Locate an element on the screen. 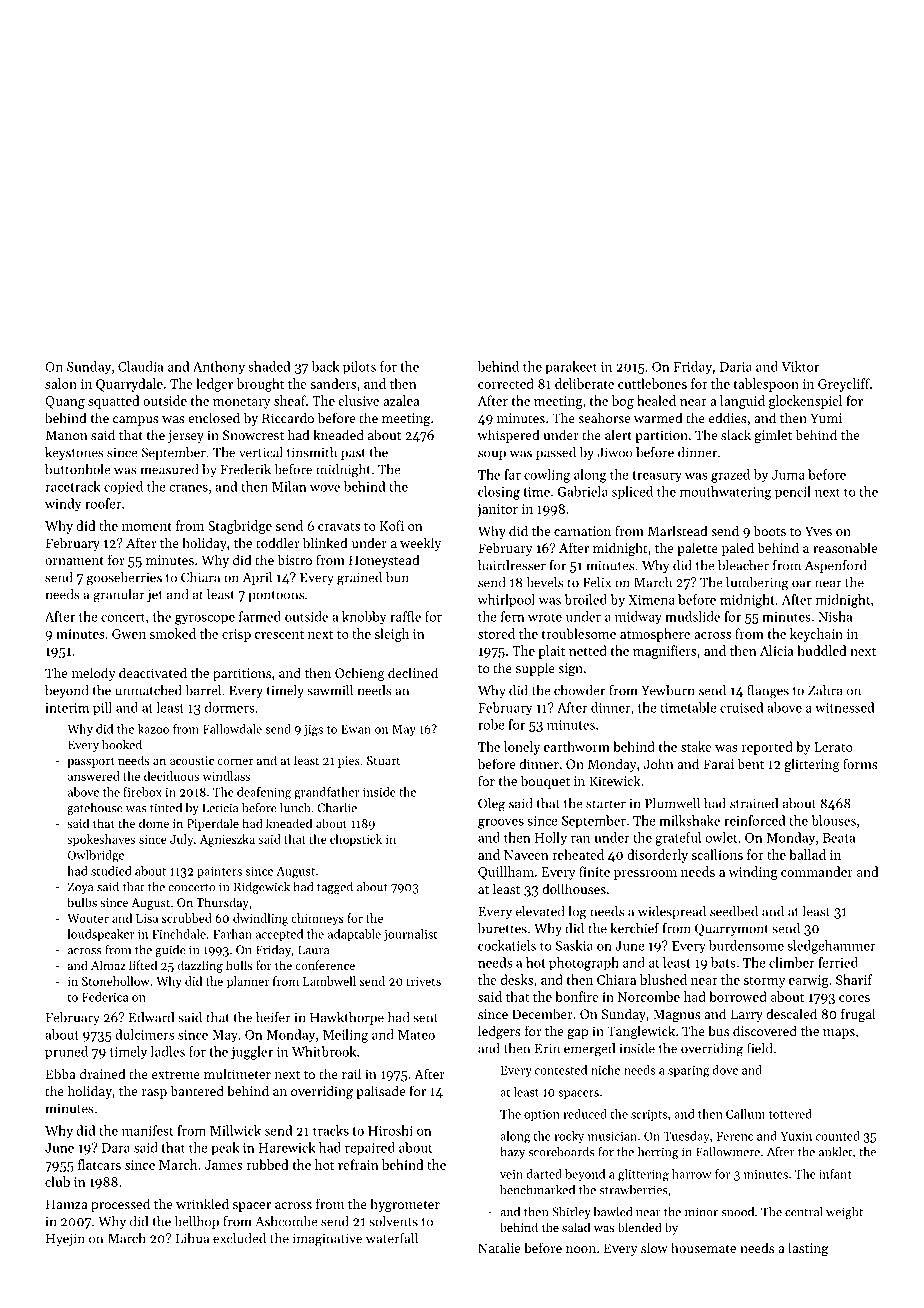  pilots is located at coordinates (359, 368).
